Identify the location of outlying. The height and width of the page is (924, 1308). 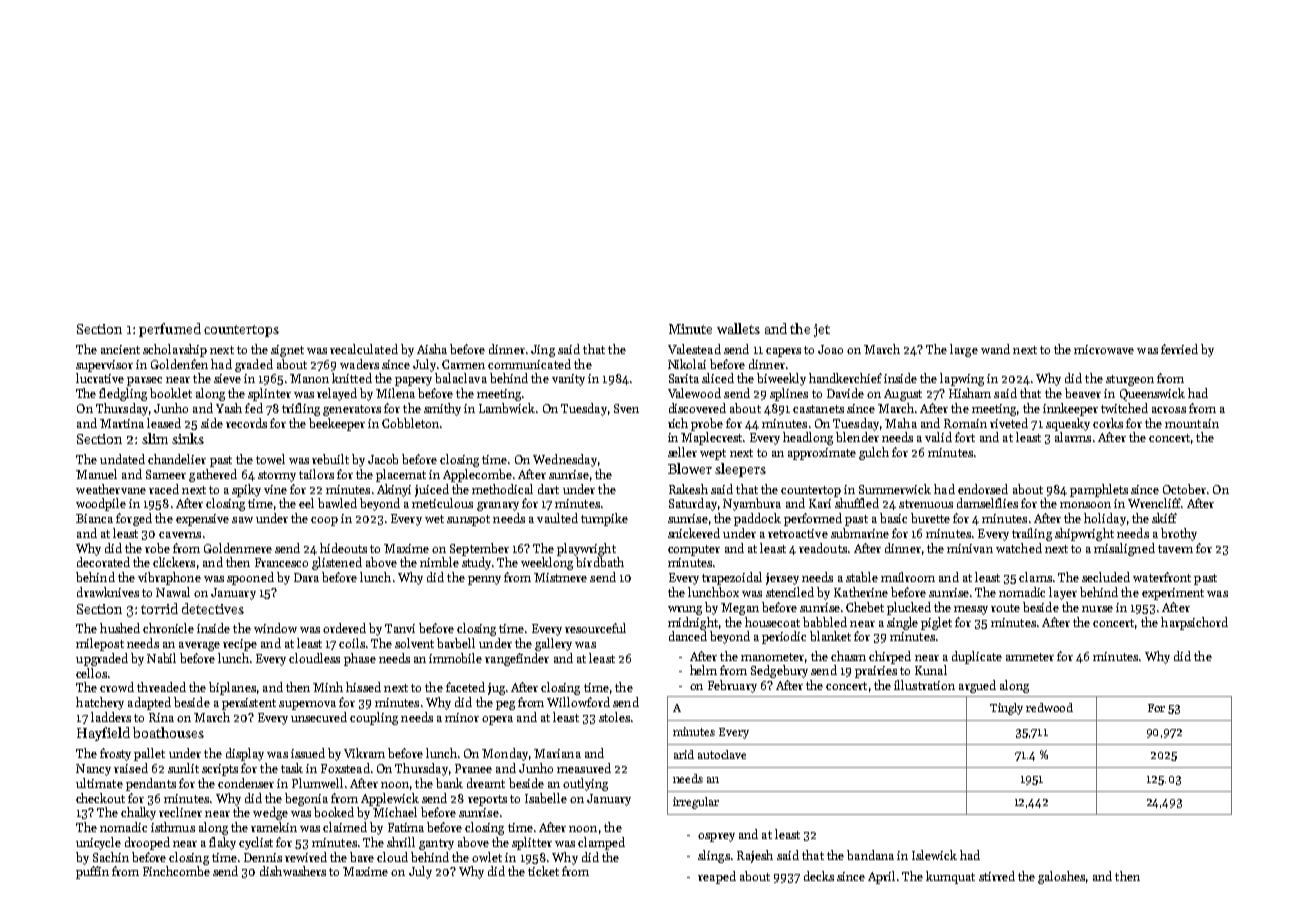
(585, 784).
